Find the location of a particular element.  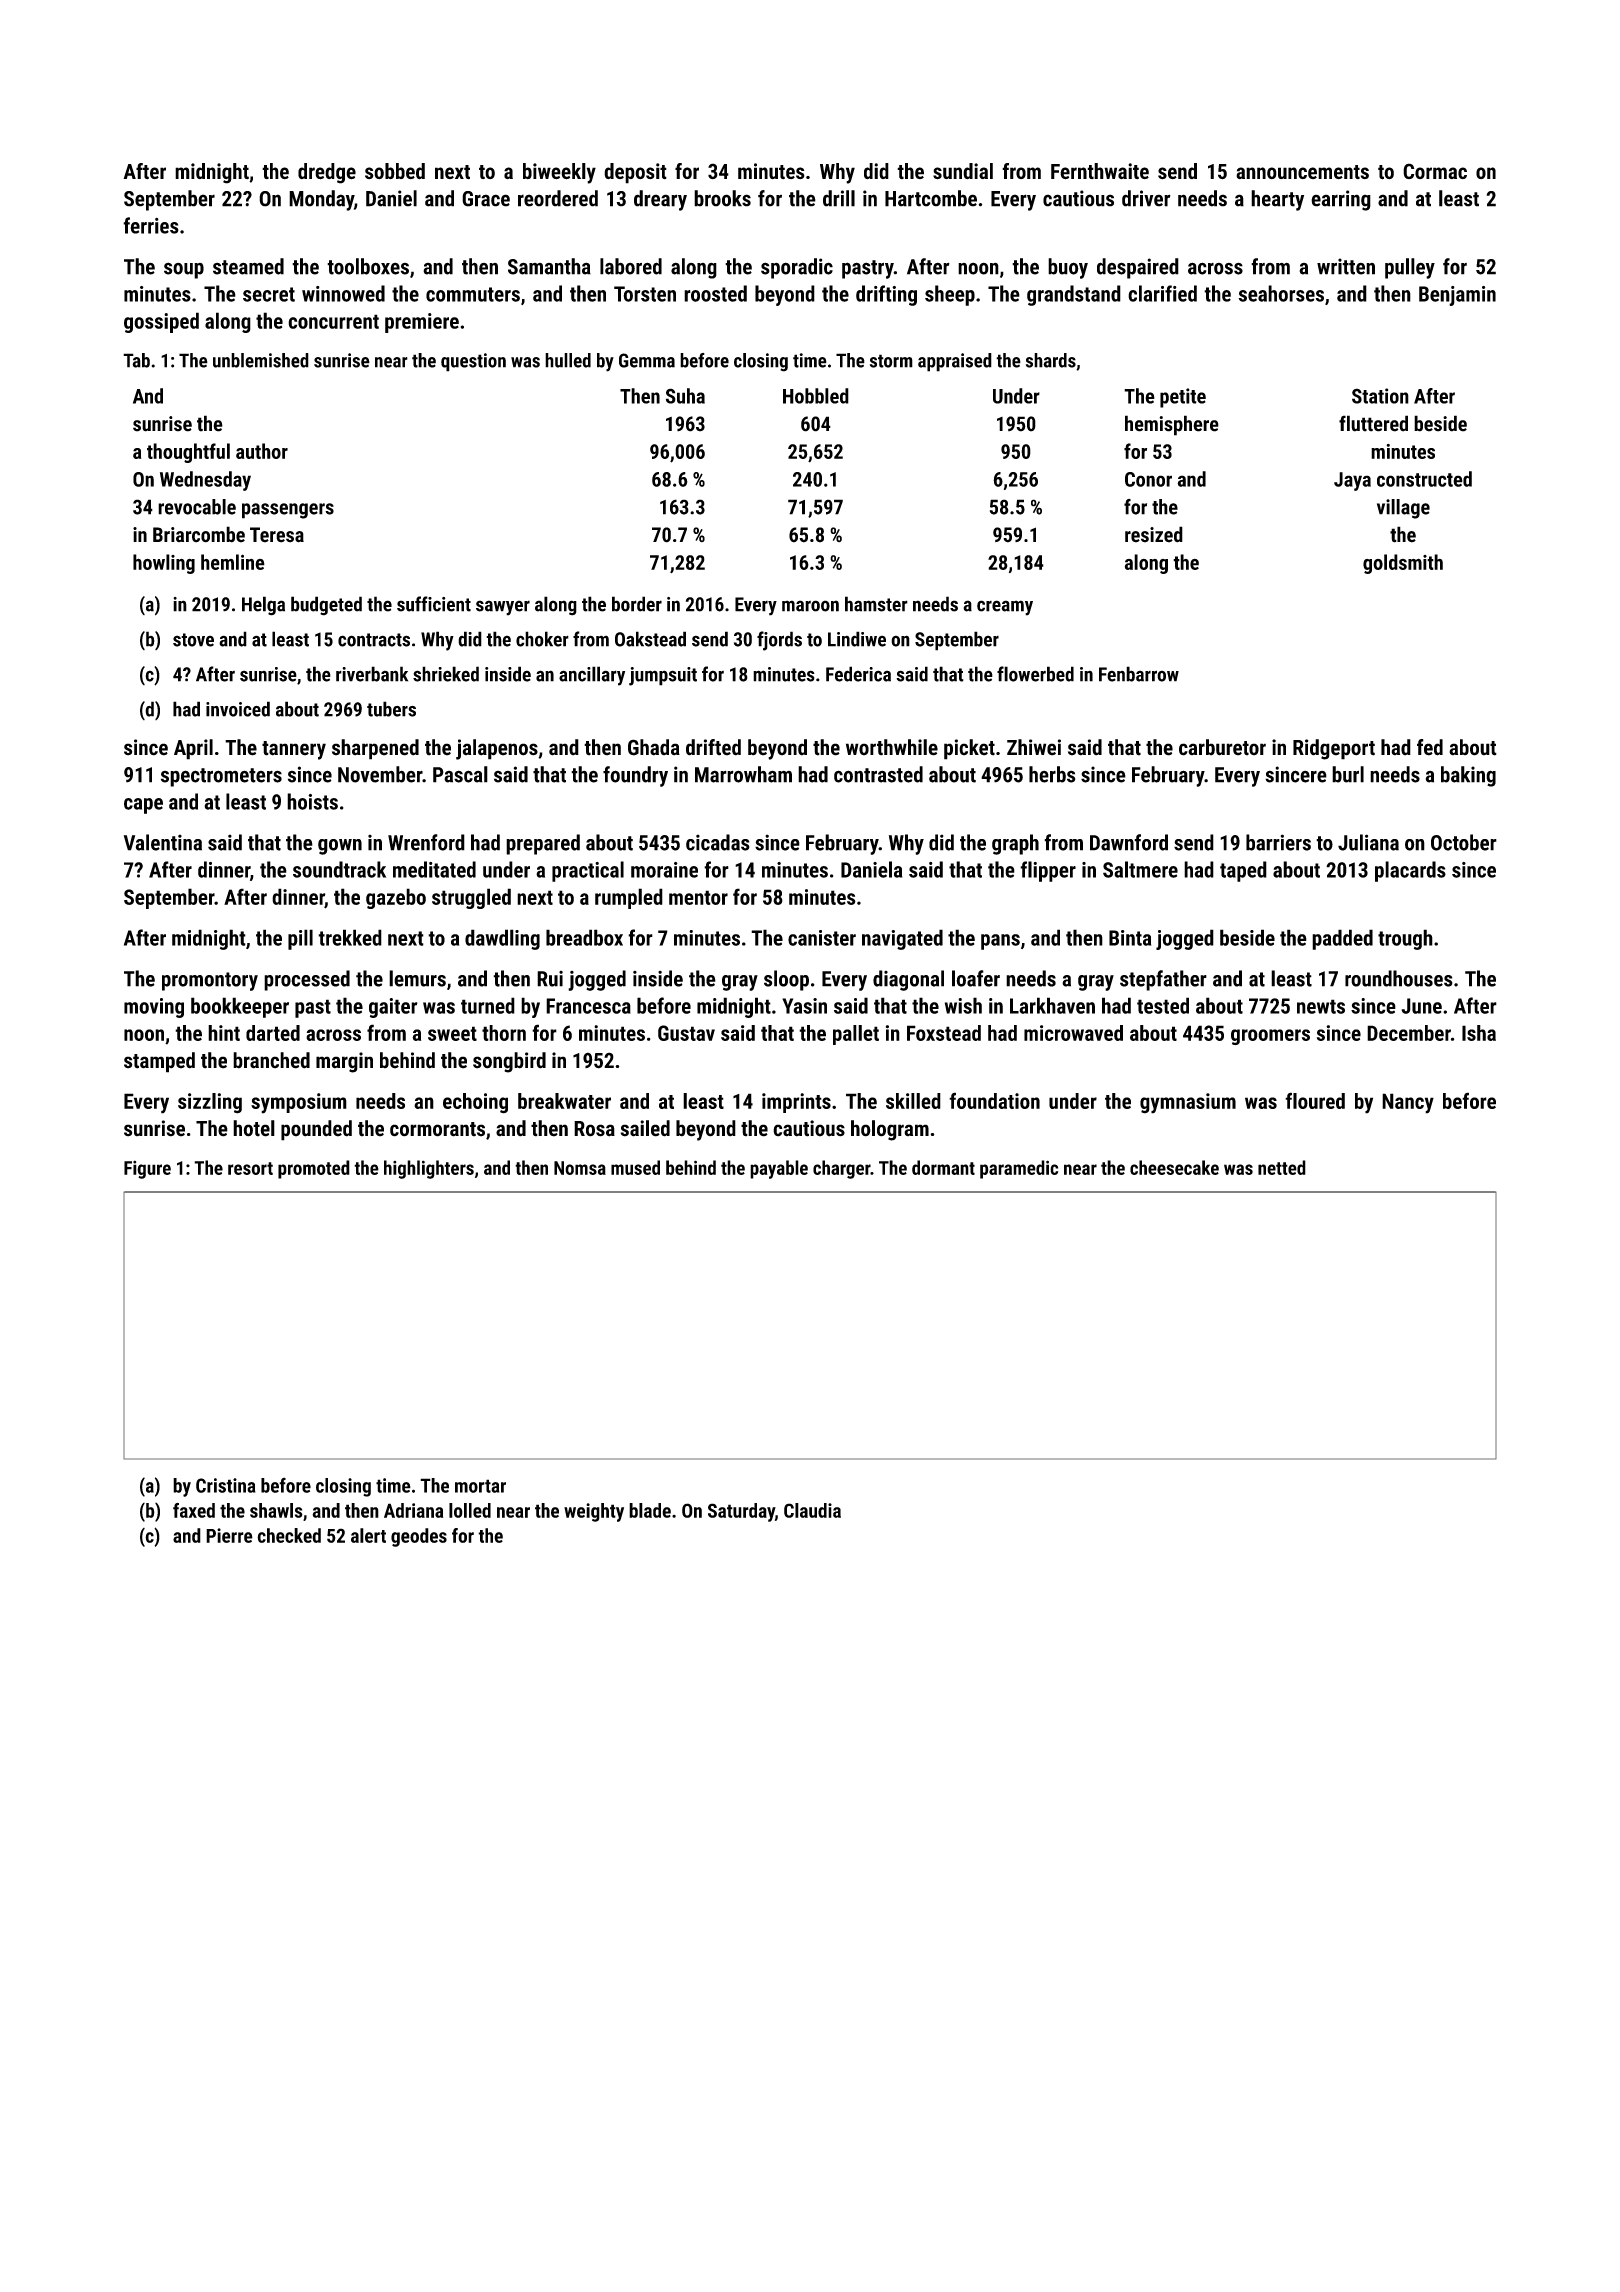

deposit is located at coordinates (635, 173).
